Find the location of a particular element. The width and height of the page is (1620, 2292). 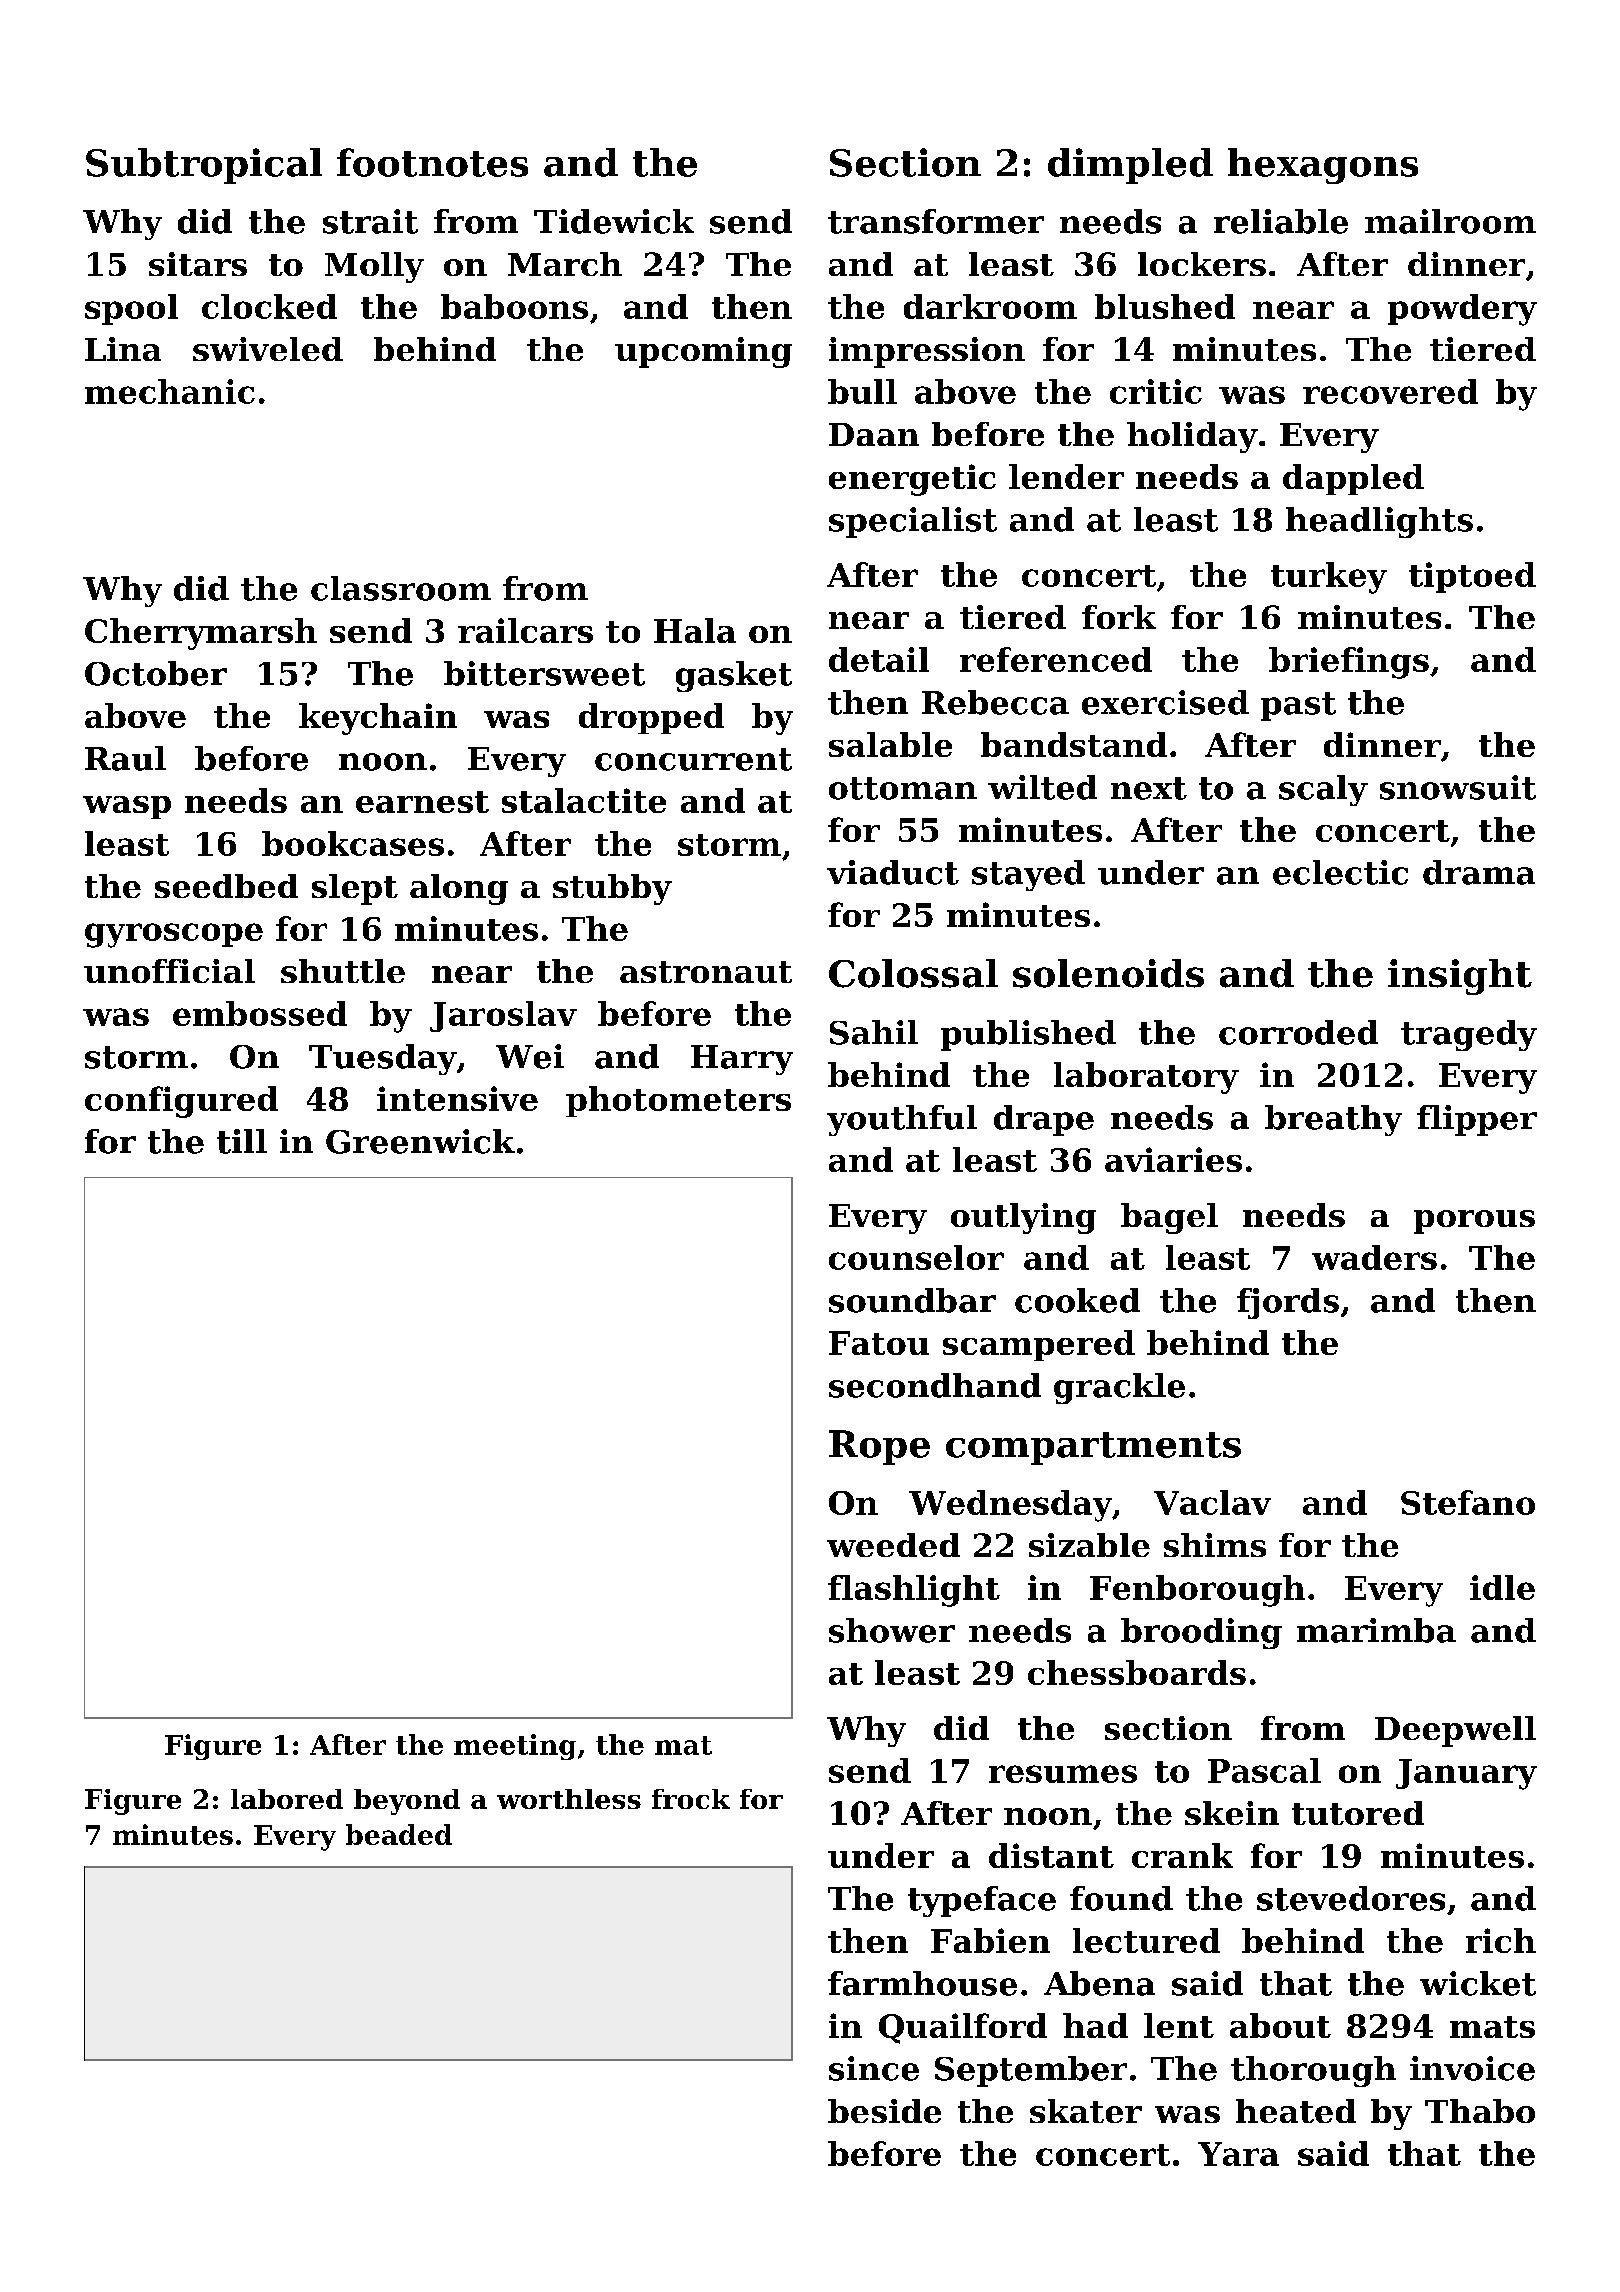

bittersweet is located at coordinates (544, 673).
